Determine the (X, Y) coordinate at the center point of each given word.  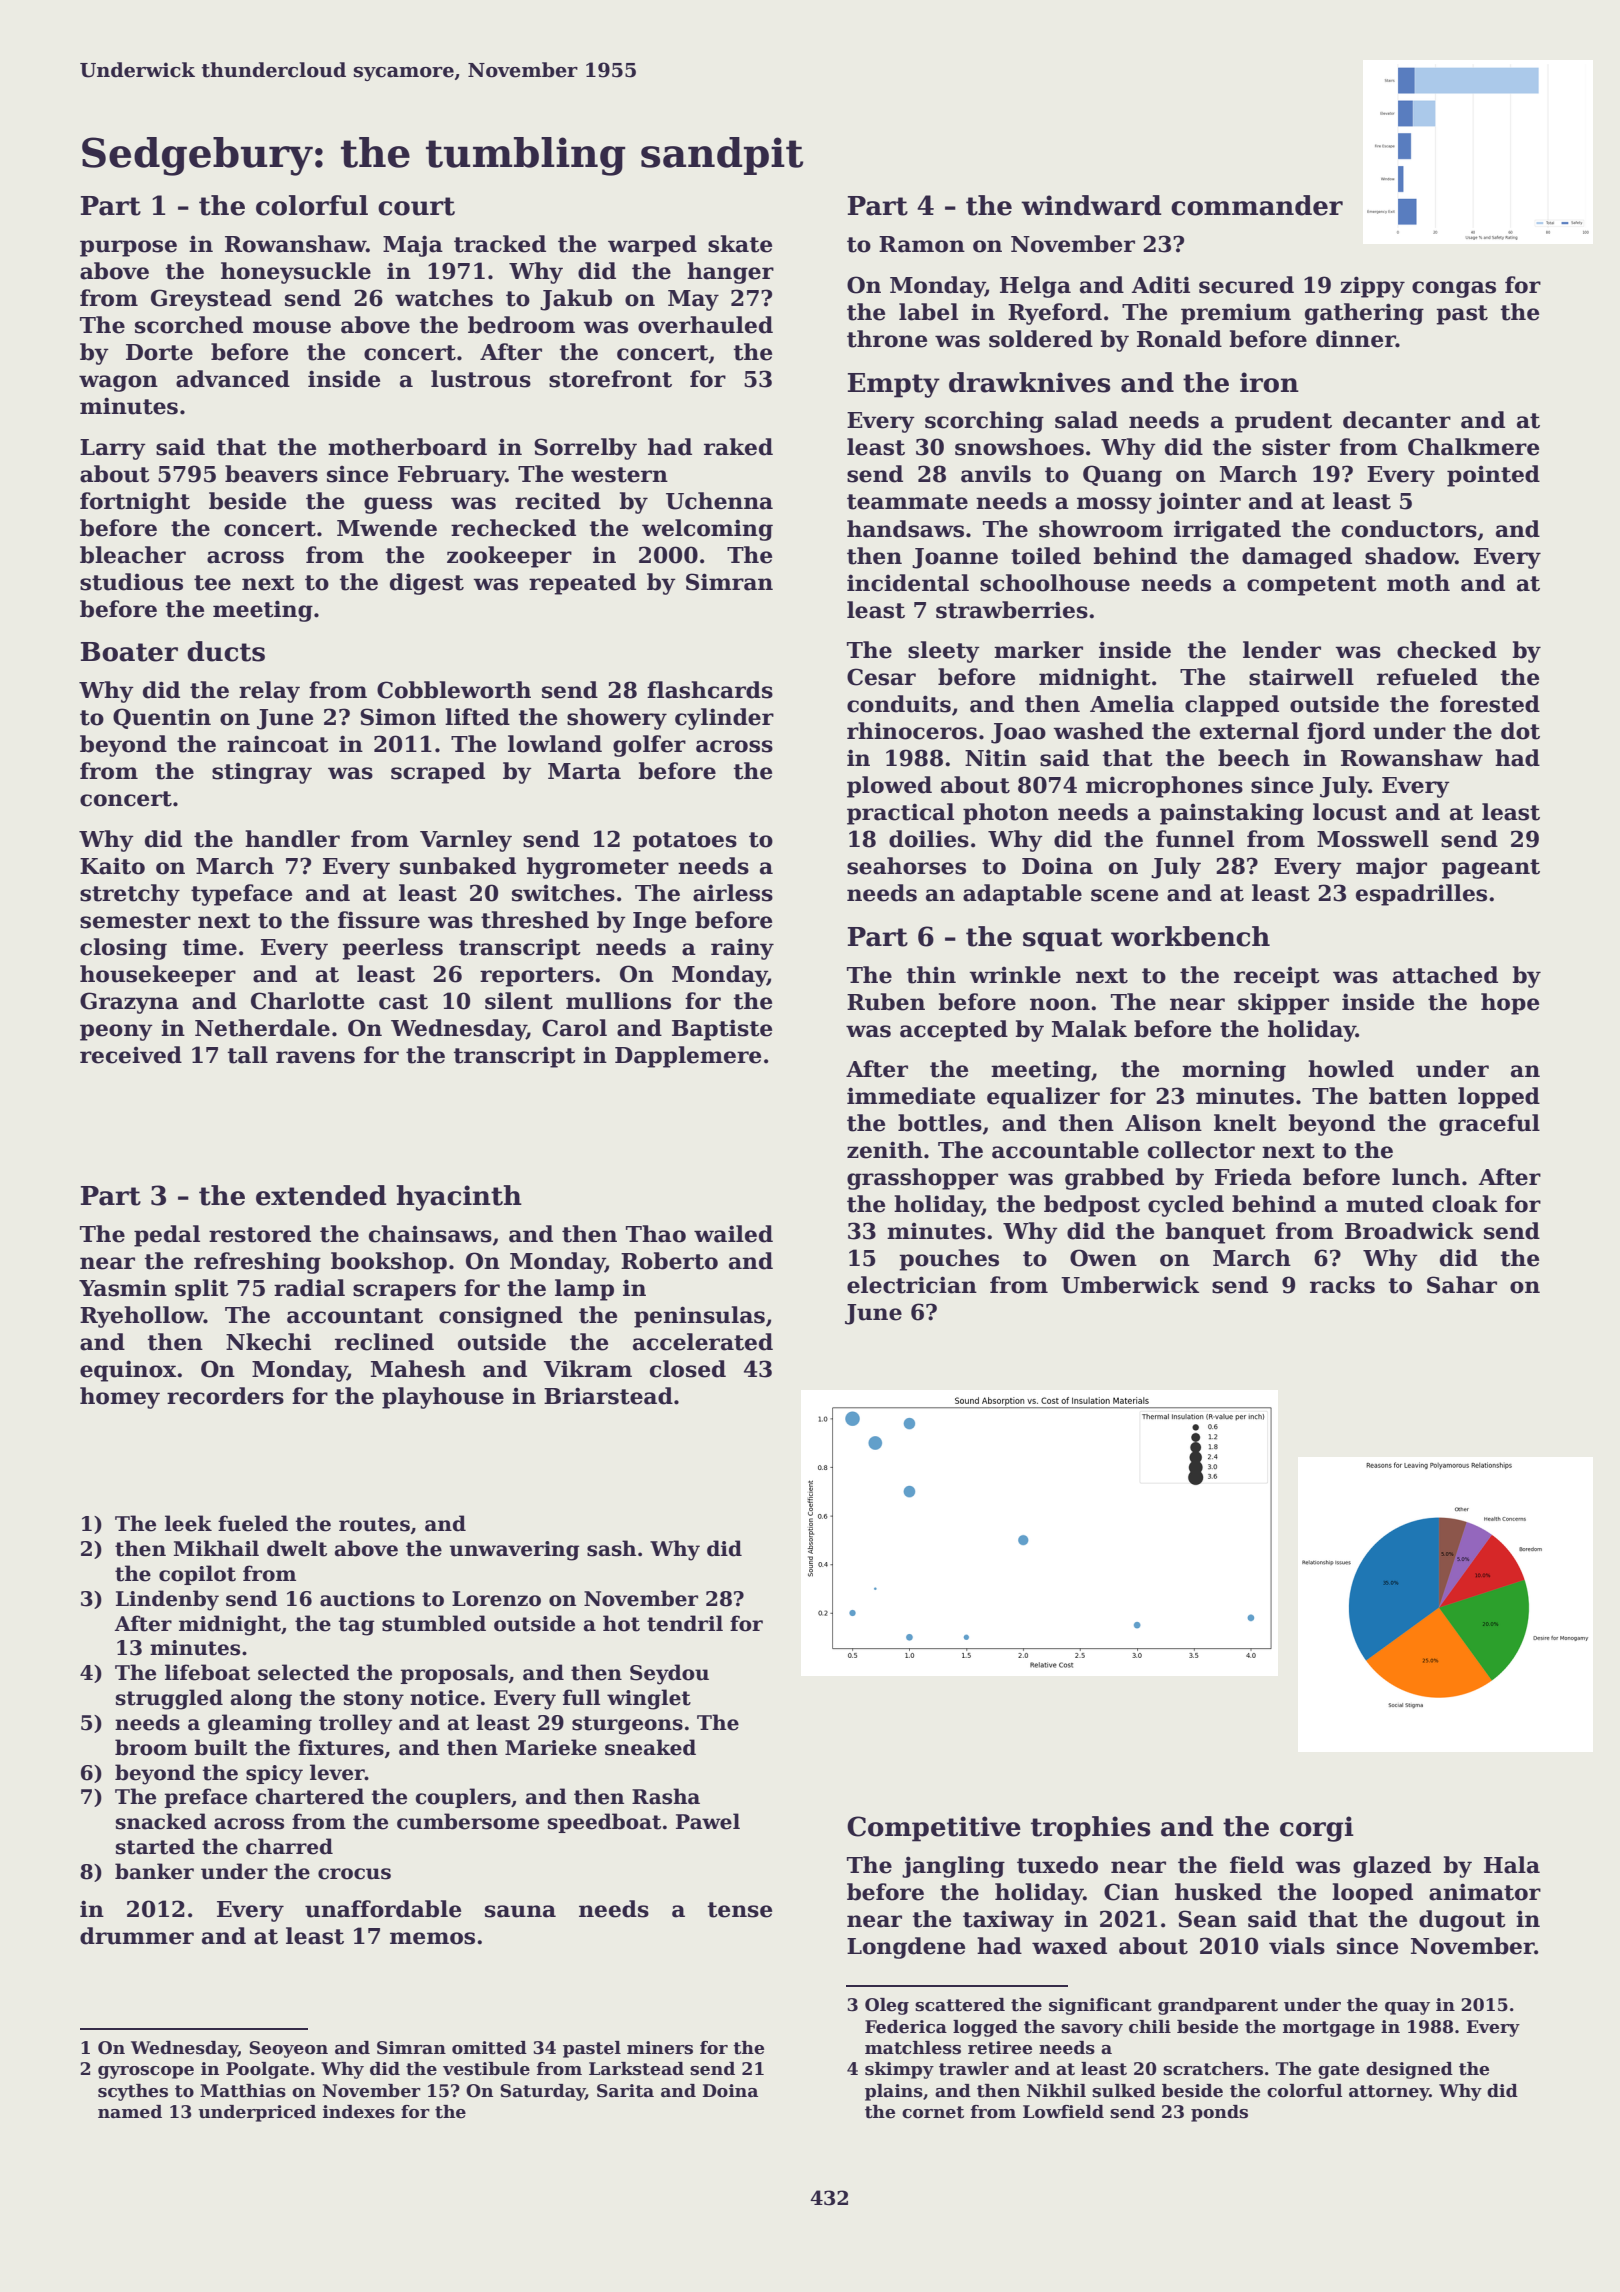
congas (1454, 289)
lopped (1499, 1098)
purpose (128, 248)
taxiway (1008, 1921)
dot (1520, 731)
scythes (133, 2092)
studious (131, 582)
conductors (1409, 529)
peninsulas (699, 1317)
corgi (1317, 1829)
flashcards (710, 690)
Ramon (922, 244)
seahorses (906, 866)
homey (120, 1398)
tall (247, 1055)
